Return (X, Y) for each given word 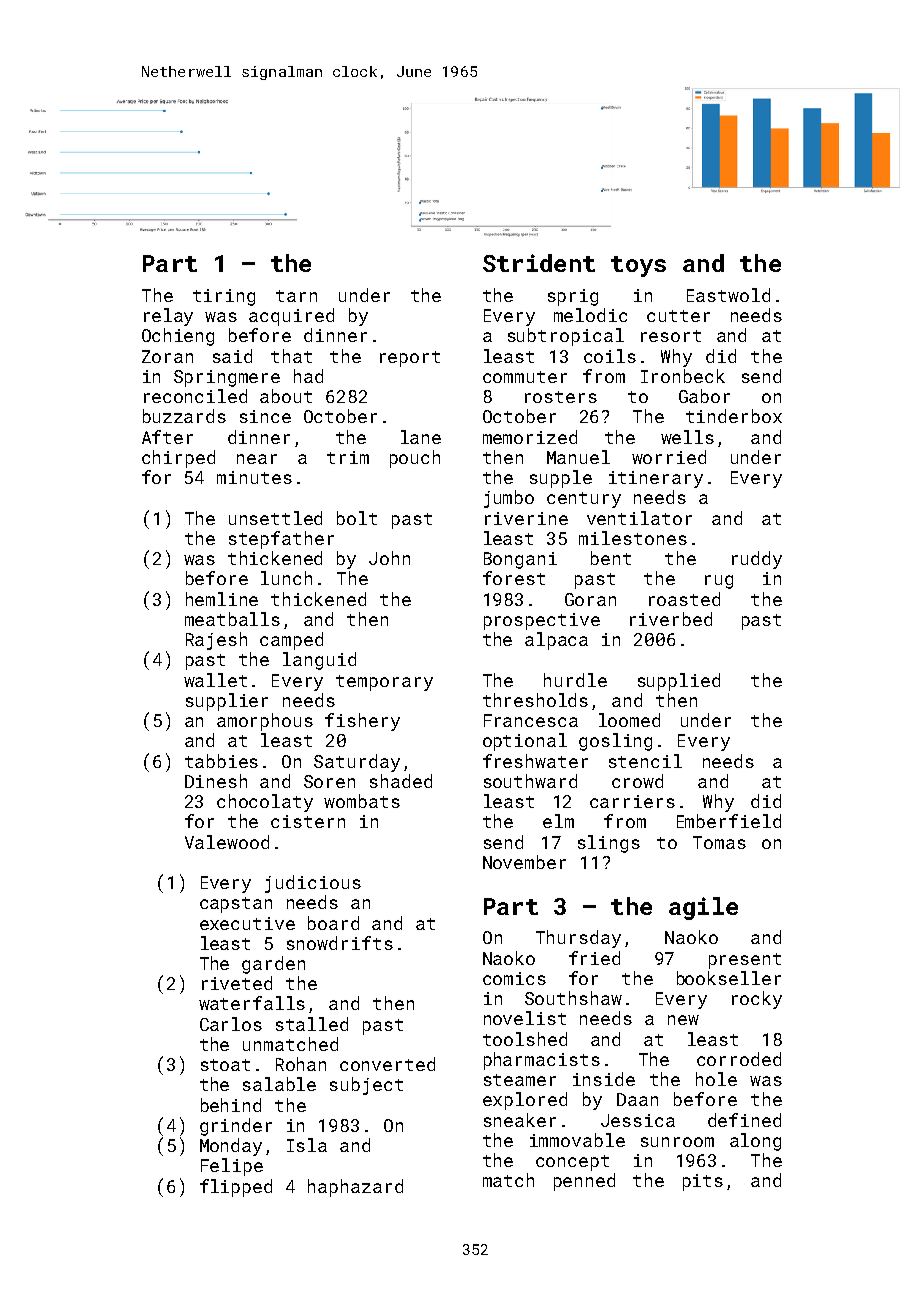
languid (319, 661)
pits (703, 1182)
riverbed (671, 619)
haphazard (355, 1188)
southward (530, 781)
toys (638, 266)
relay (168, 317)
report (410, 359)
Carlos (231, 1024)
